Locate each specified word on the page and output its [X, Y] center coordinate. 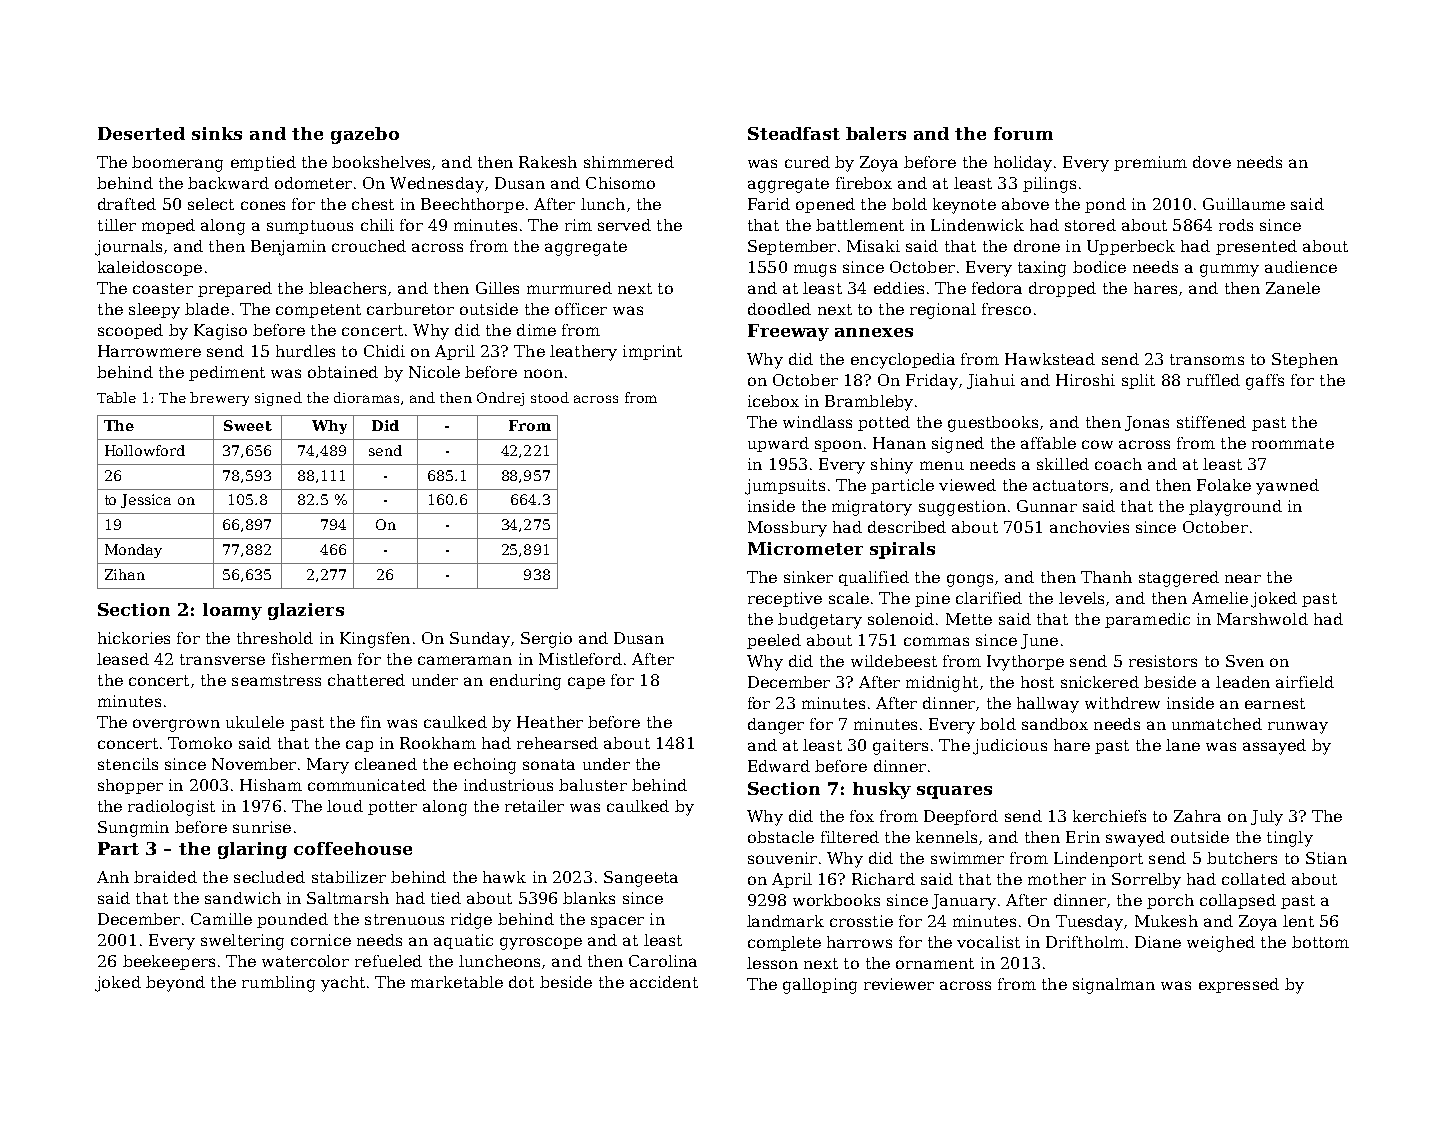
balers [876, 133]
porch [1170, 901]
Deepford [961, 817]
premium [1150, 163]
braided [165, 877]
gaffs [1265, 382]
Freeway [788, 332]
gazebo [365, 135]
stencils [128, 764]
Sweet [248, 425]
